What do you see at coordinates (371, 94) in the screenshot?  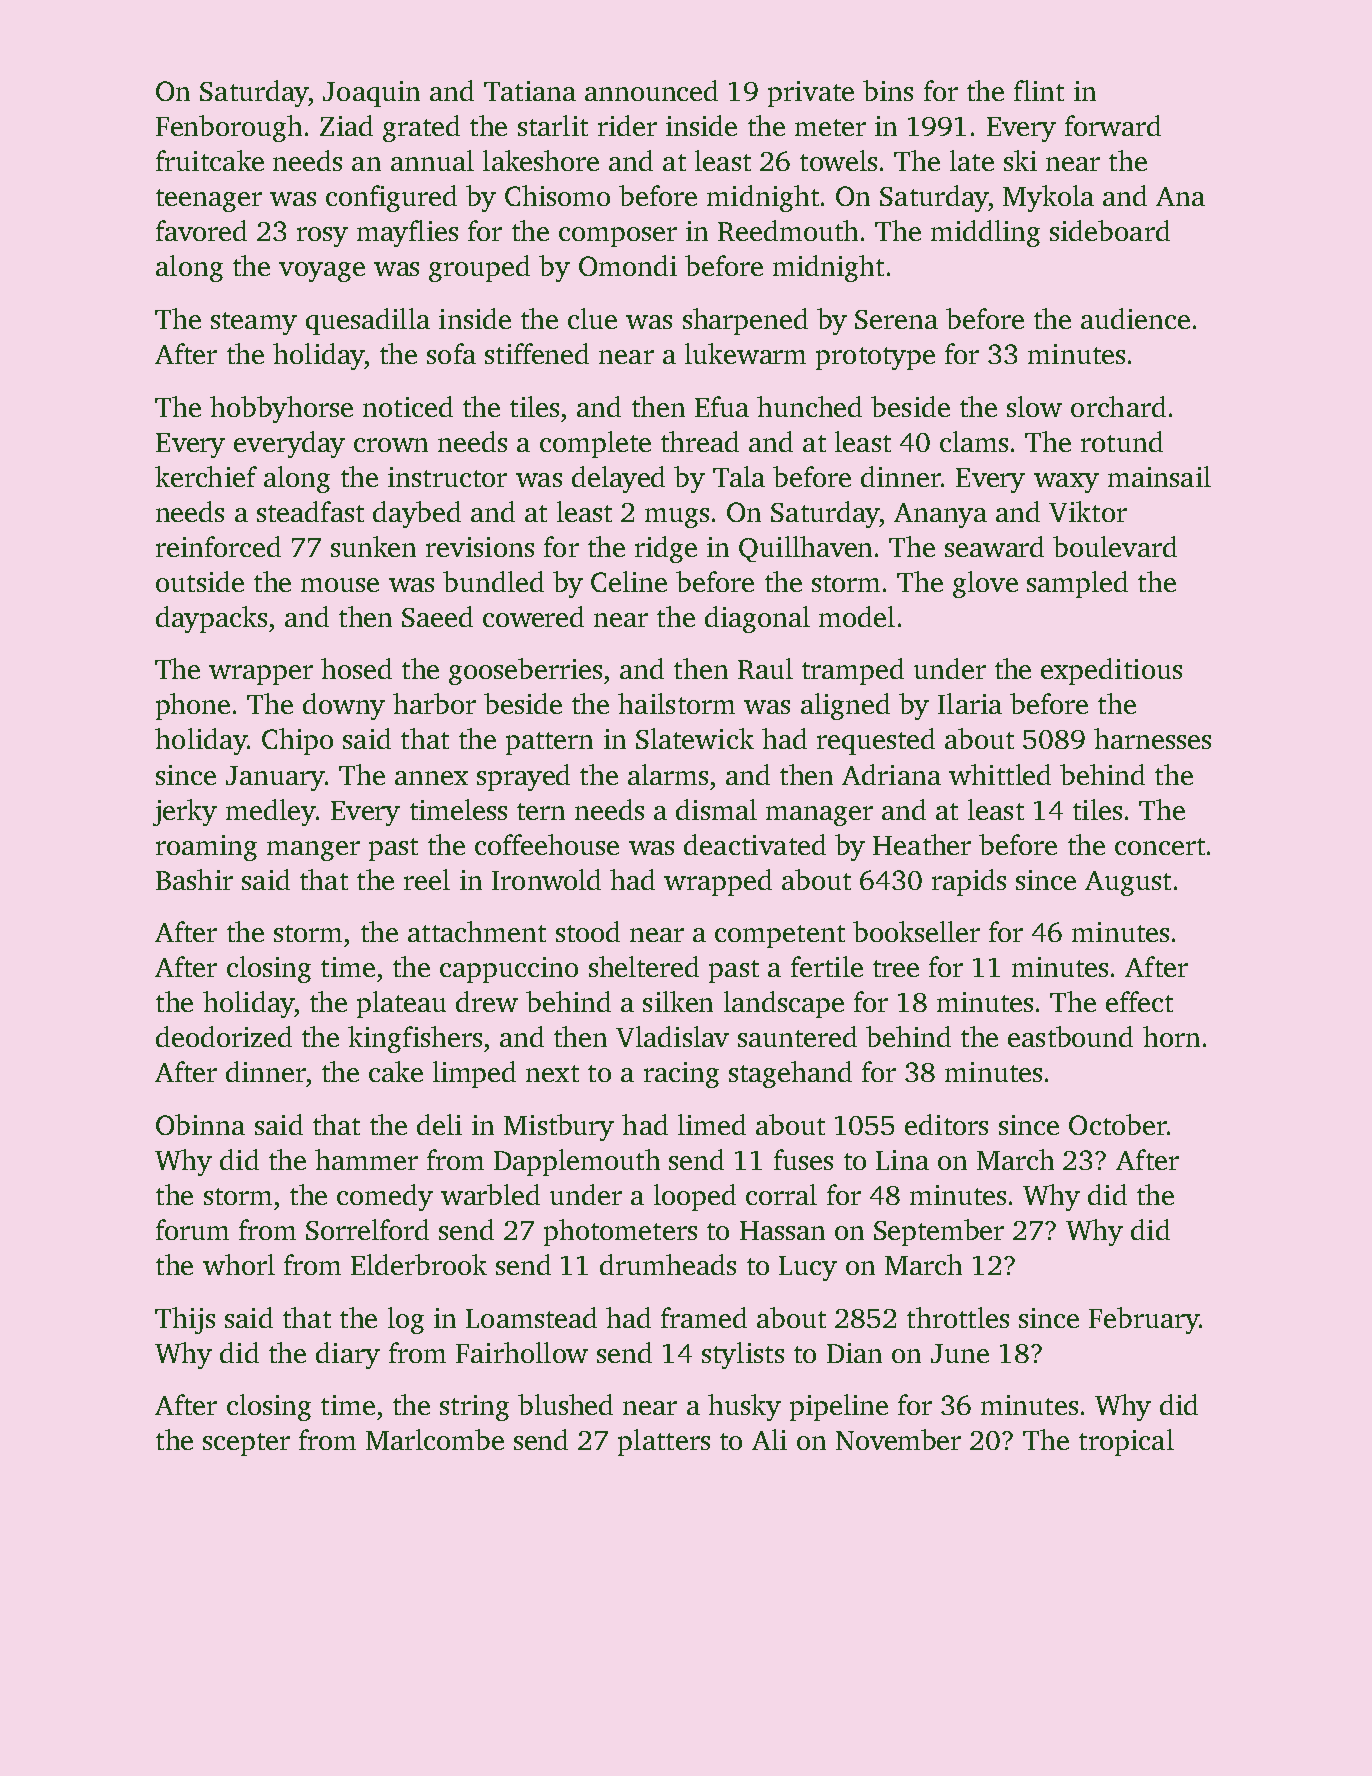 I see `Joaquin` at bounding box center [371, 94].
